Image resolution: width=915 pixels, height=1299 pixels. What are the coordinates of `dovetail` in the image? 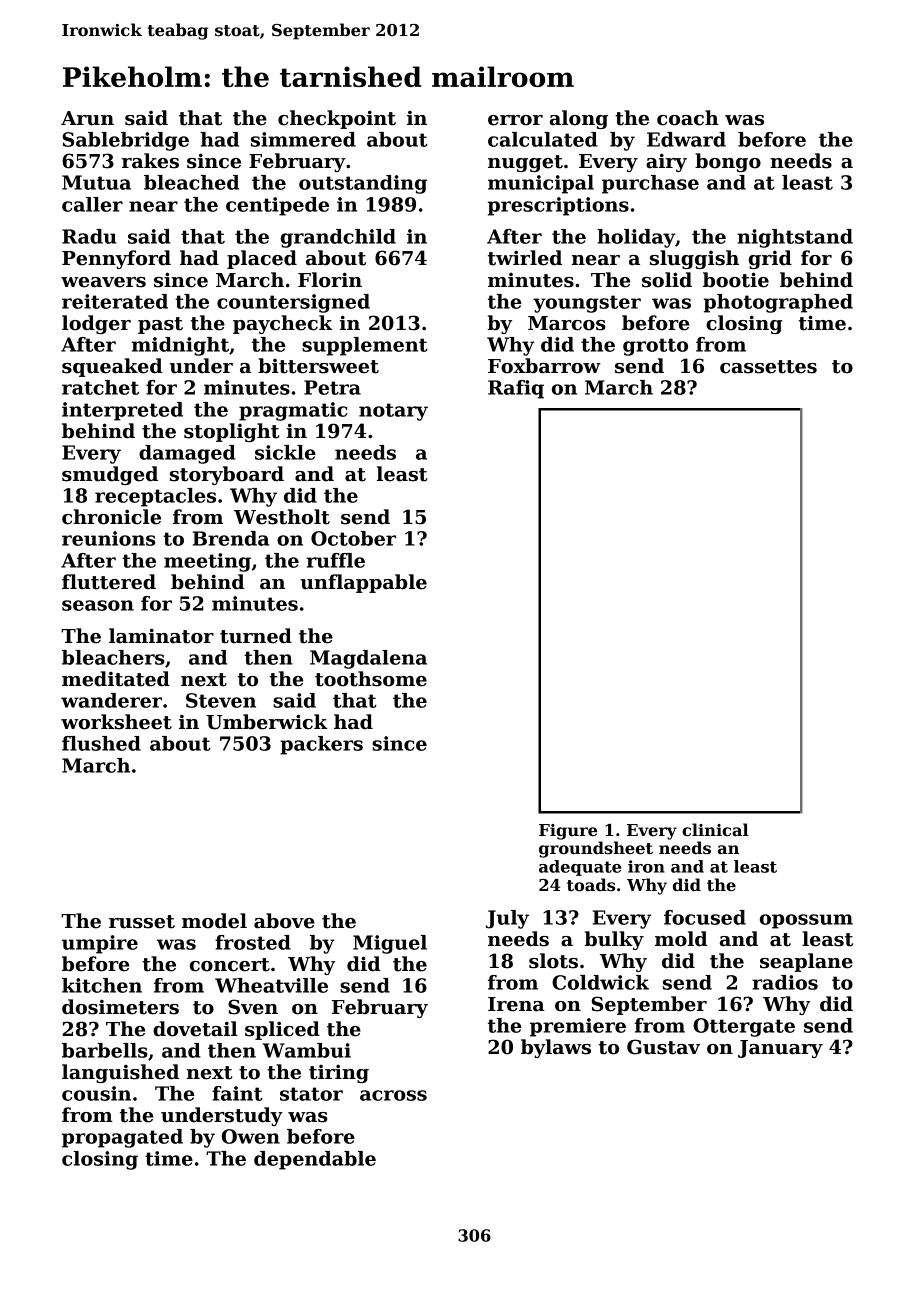 It's located at (195, 1029).
